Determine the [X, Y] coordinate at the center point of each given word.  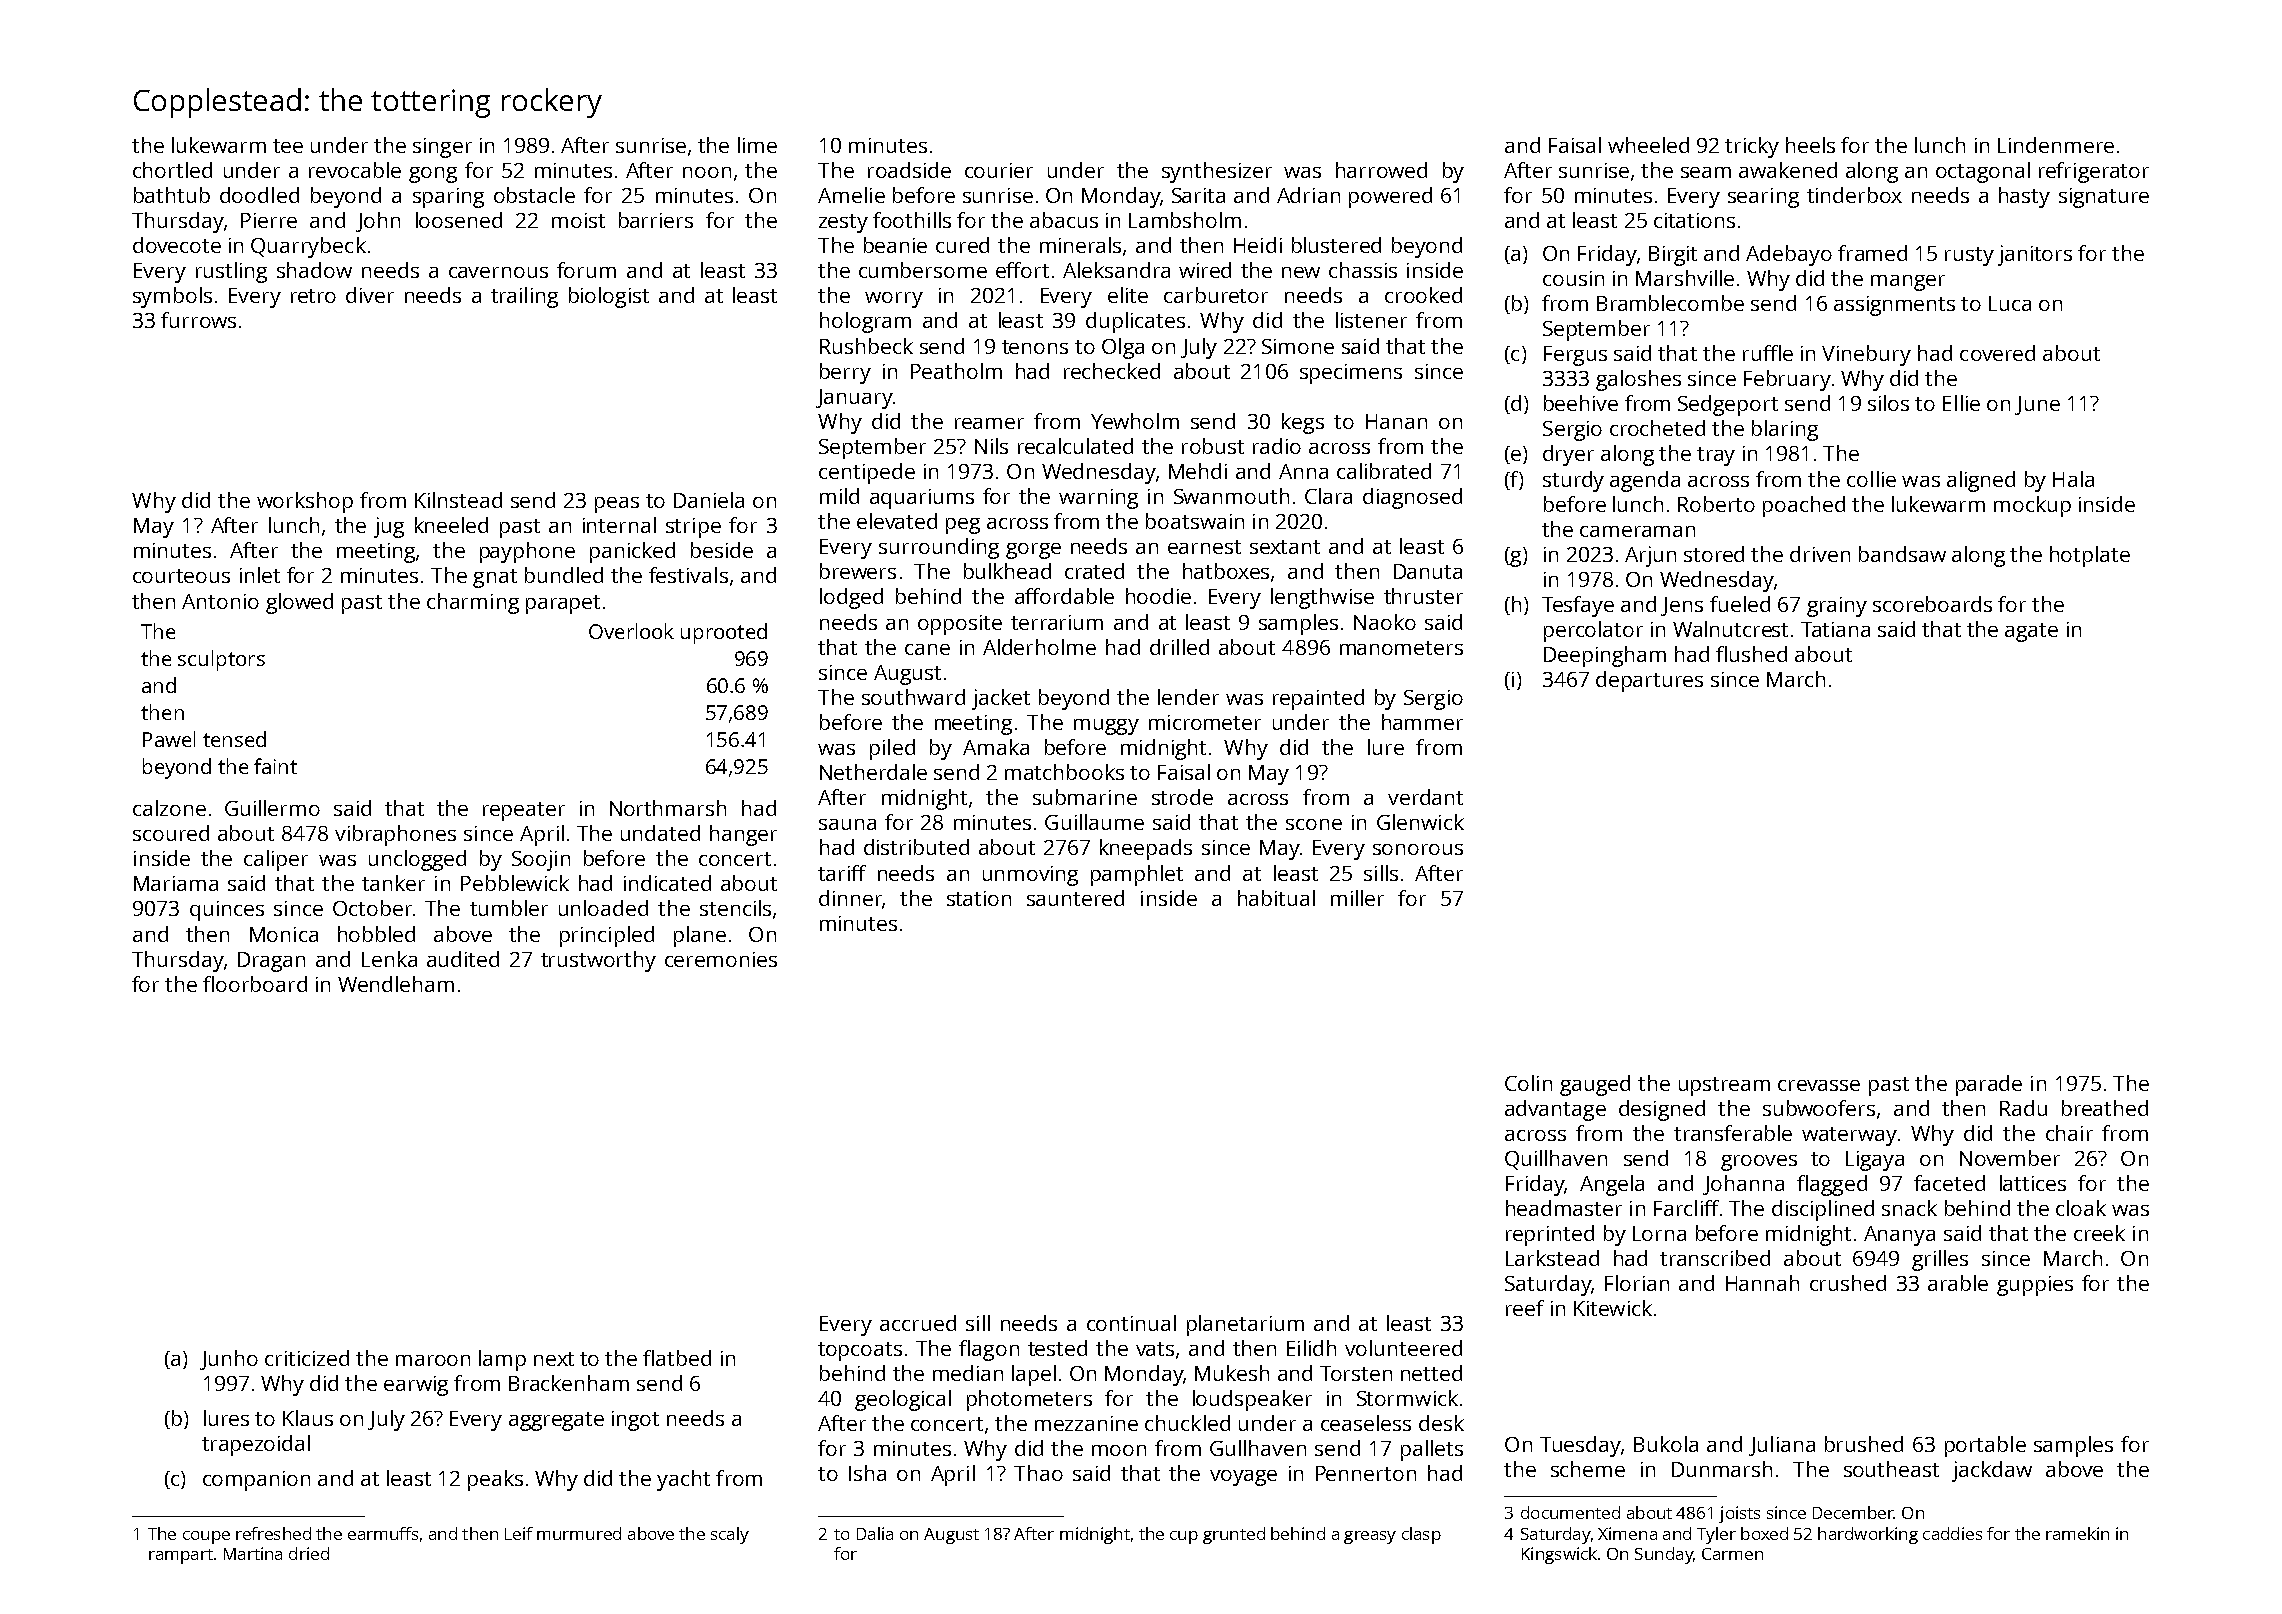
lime [757, 145]
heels [1810, 145]
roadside [909, 170]
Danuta [1428, 571]
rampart [181, 1556]
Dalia [875, 1533]
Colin [1528, 1083]
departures [1649, 681]
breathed [2105, 1108]
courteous [181, 576]
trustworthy [598, 961]
